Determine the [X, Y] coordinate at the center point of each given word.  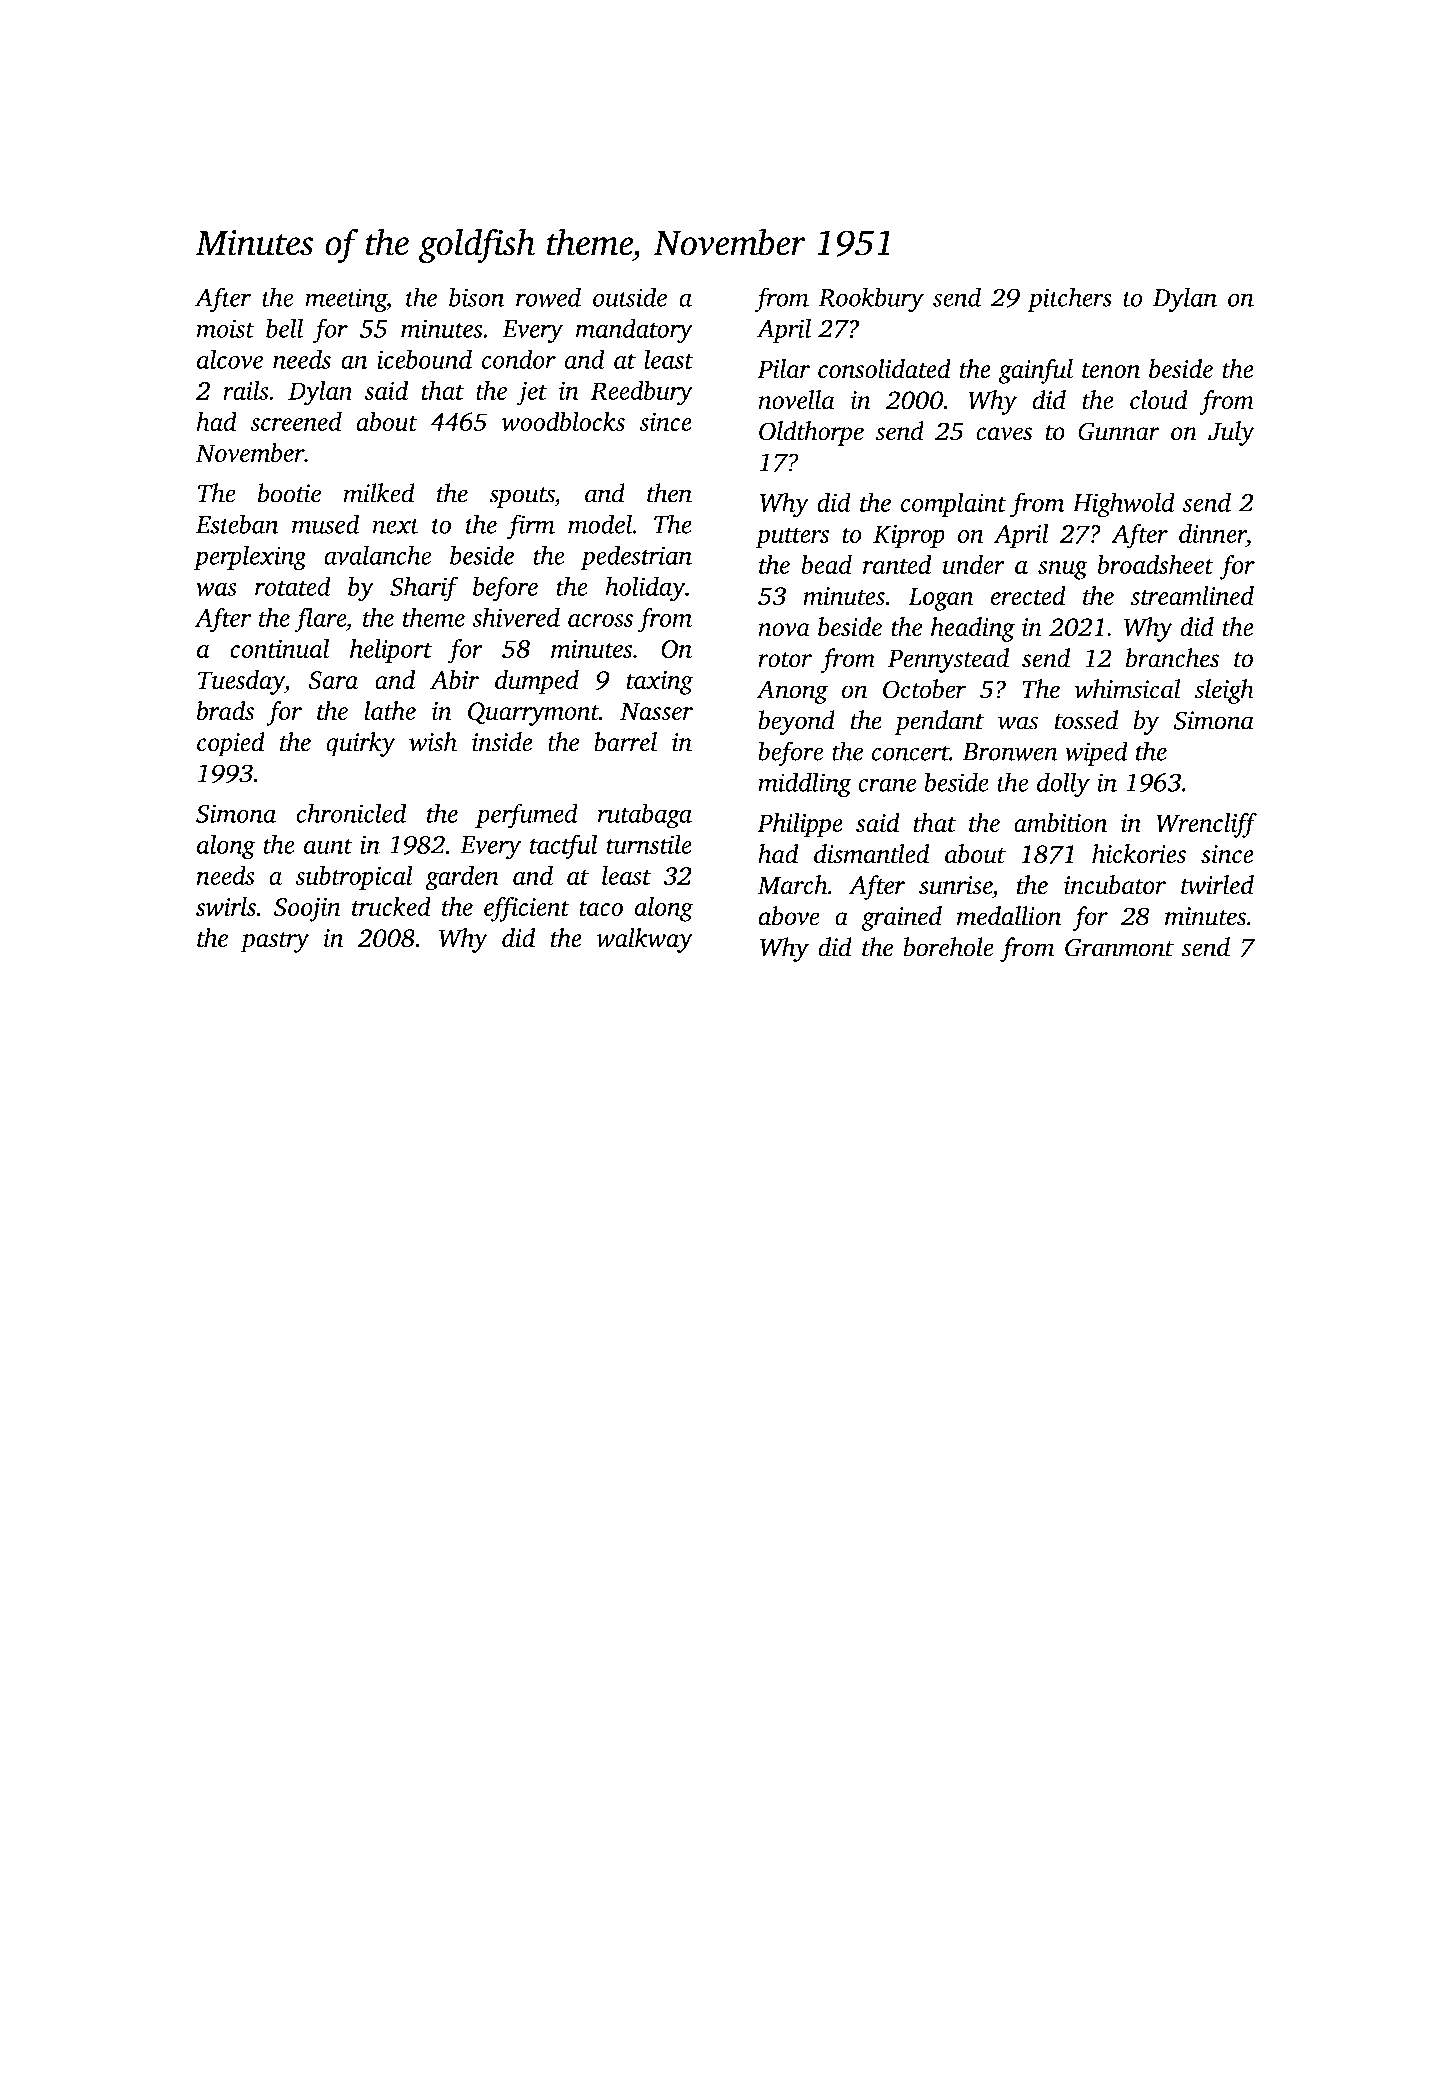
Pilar [783, 369]
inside [502, 742]
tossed [1086, 720]
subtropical [354, 878]
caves [1004, 434]
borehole [948, 947]
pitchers [1069, 299]
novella [796, 400]
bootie [289, 493]
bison [477, 297]
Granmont [1119, 947]
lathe [390, 711]
